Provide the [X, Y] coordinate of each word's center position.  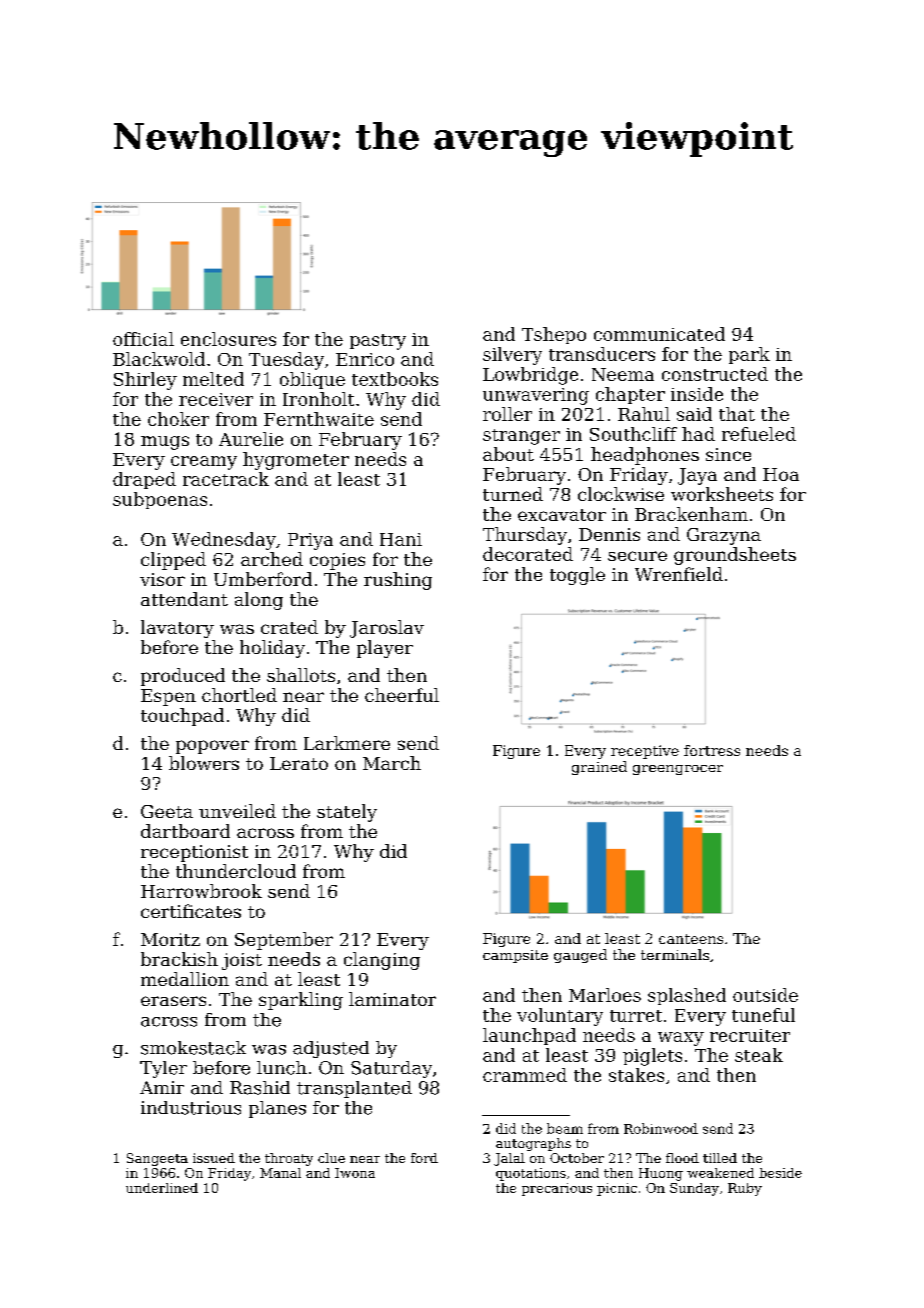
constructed [715, 374]
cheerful [402, 695]
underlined [162, 1188]
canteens [691, 939]
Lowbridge [530, 376]
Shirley [145, 381]
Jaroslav [387, 629]
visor [162, 579]
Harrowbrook [201, 891]
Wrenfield [679, 574]
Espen [168, 697]
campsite [515, 956]
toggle [577, 576]
